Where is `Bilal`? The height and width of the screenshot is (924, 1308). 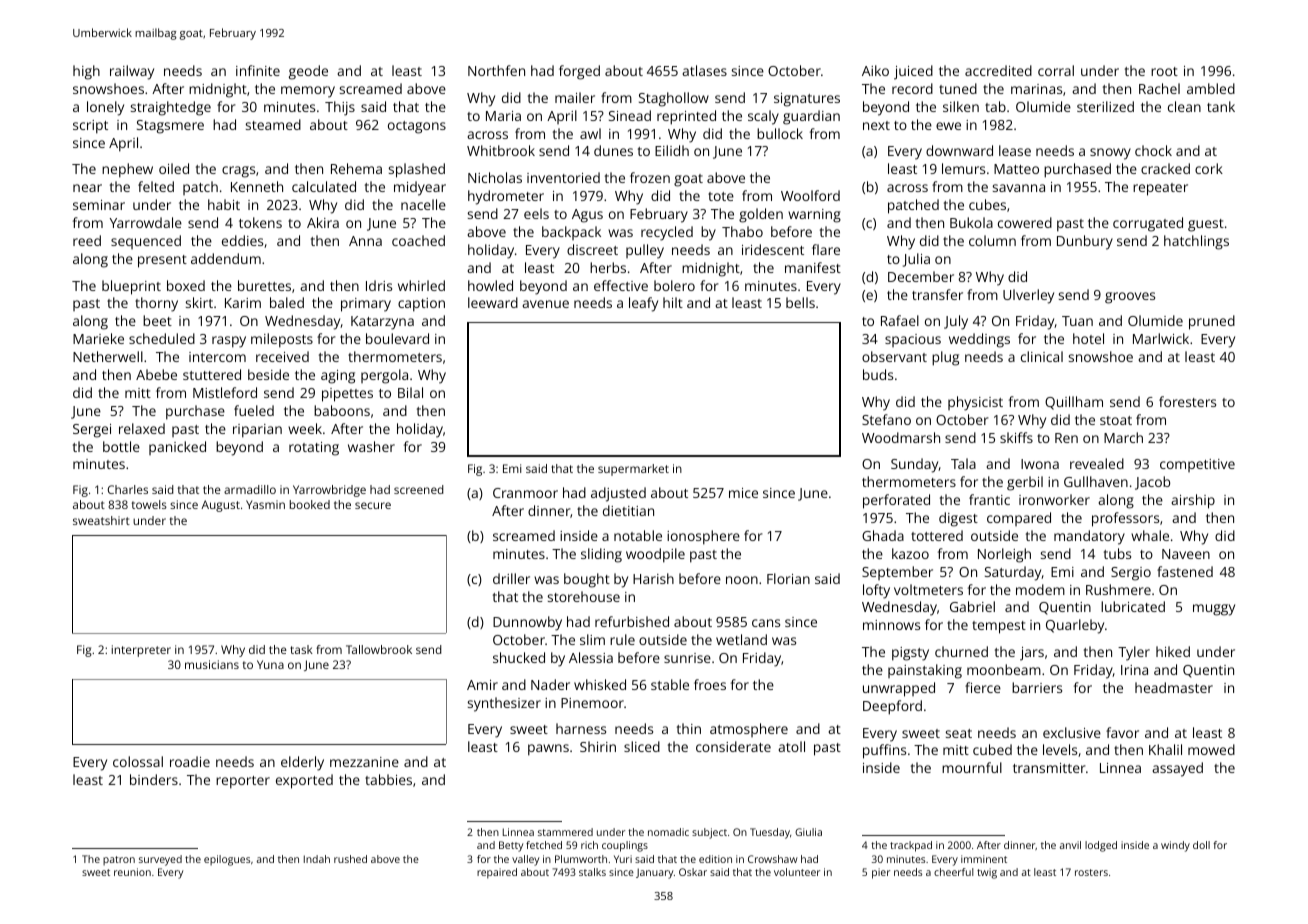
Bilal is located at coordinates (410, 392).
